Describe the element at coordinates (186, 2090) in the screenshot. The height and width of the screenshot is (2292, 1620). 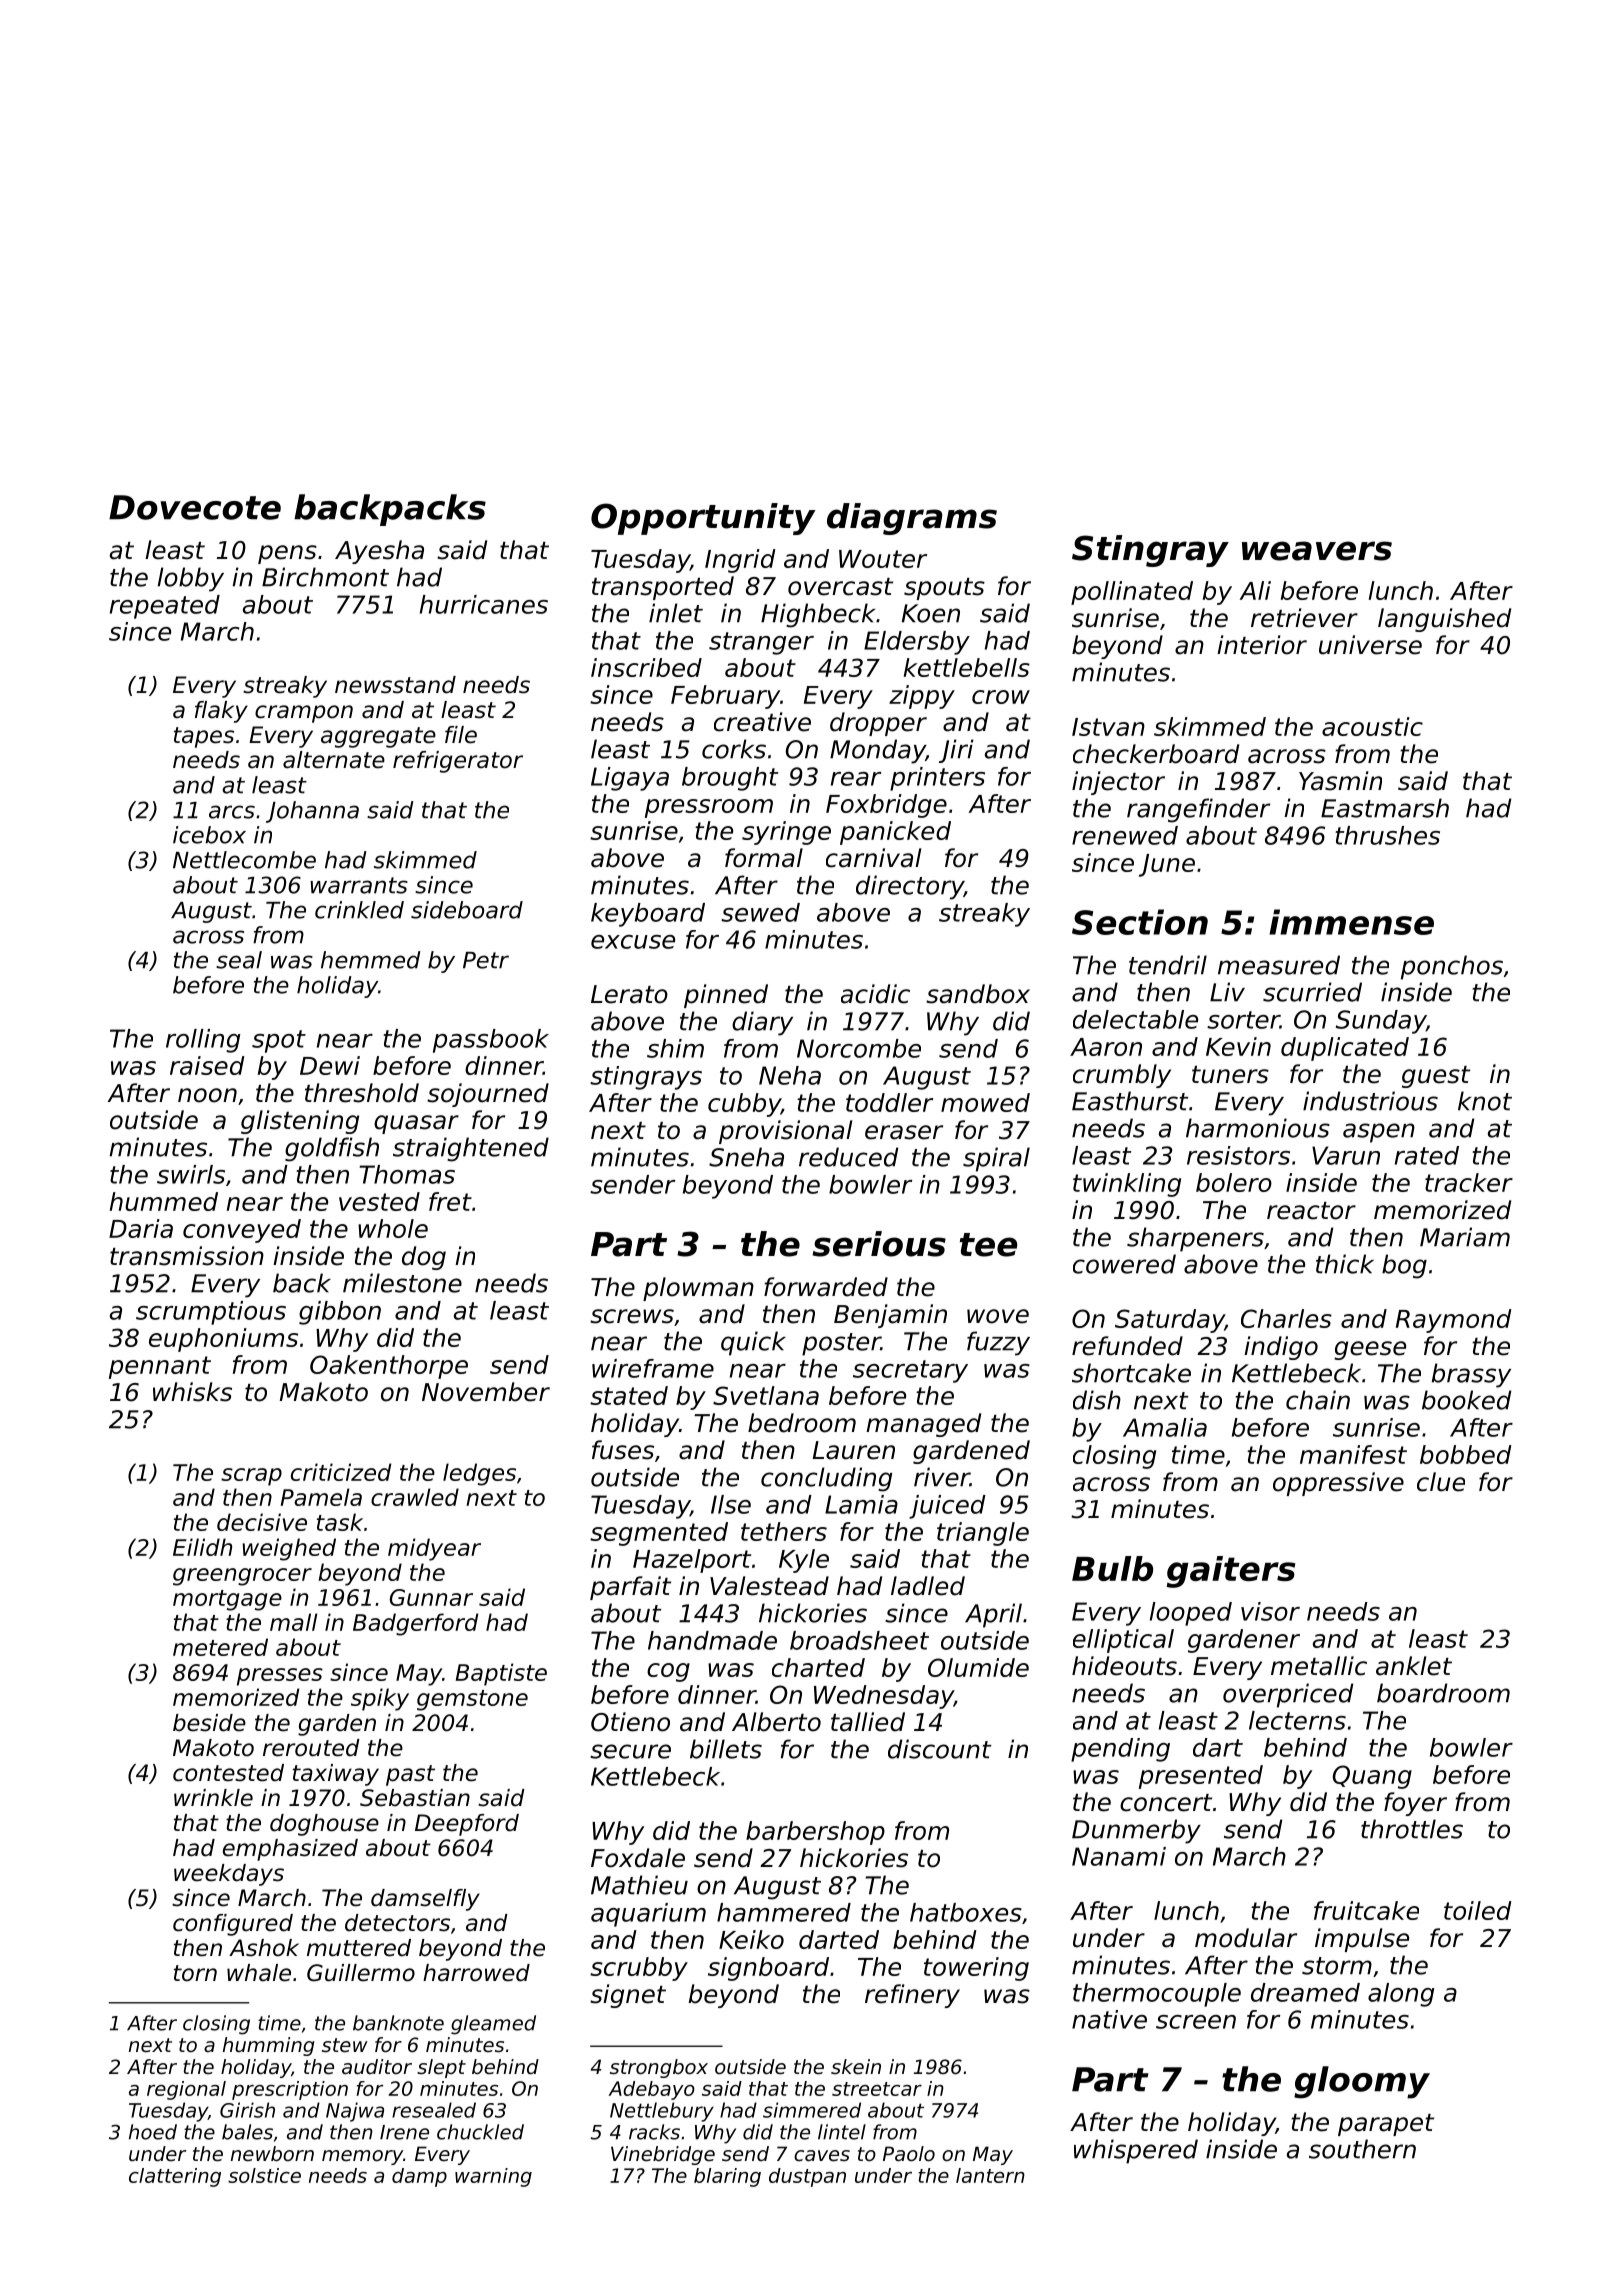
I see `regional` at that location.
